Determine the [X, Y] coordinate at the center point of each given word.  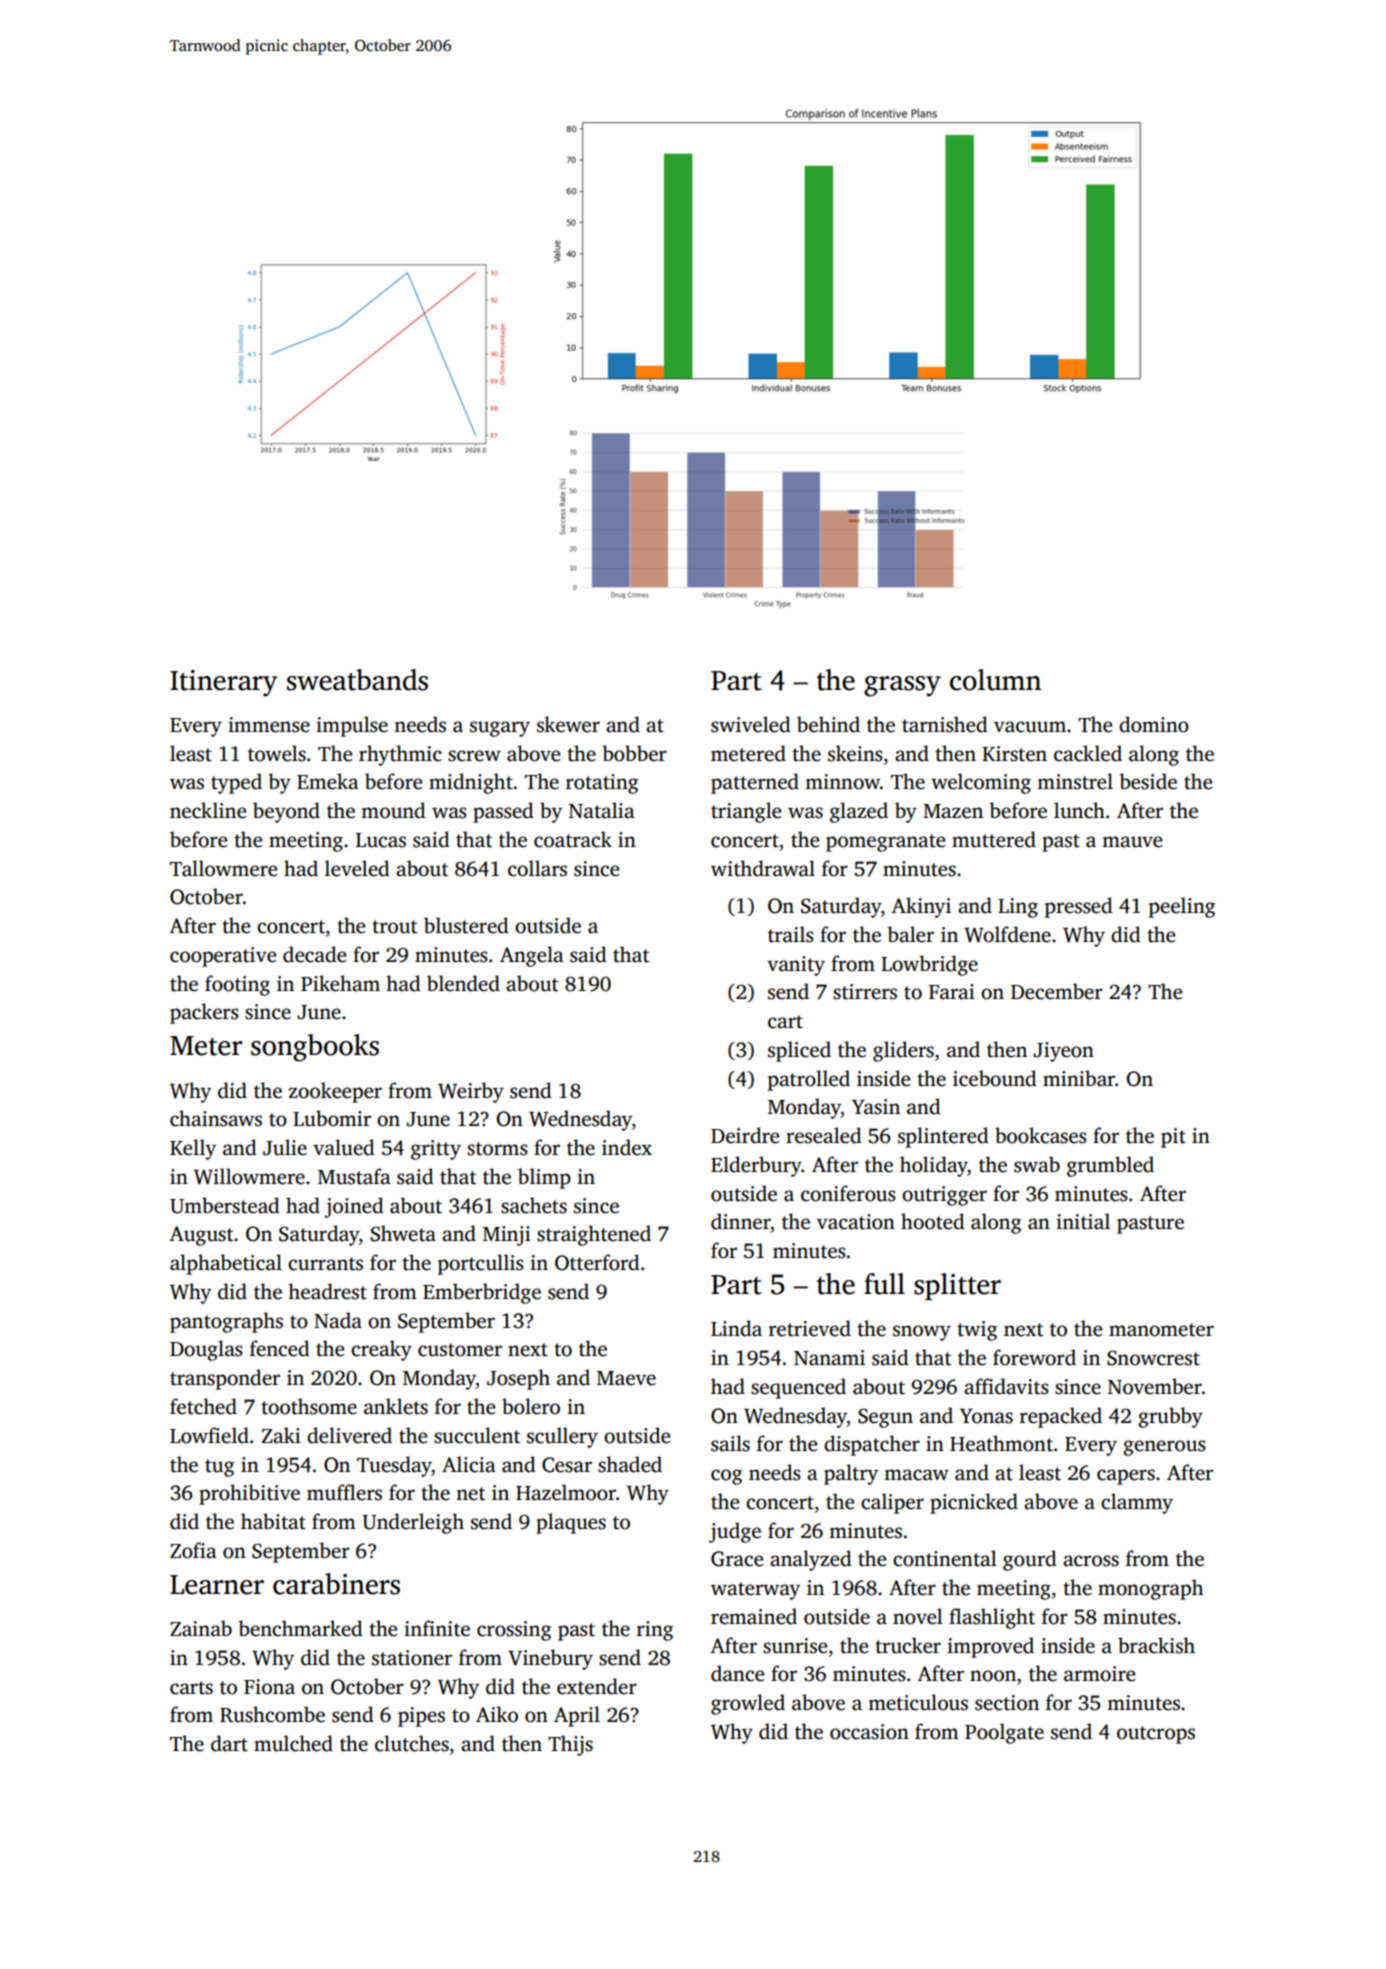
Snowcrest [1153, 1358]
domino [1154, 724]
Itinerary [223, 683]
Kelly [193, 1149]
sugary [500, 729]
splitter [957, 1286]
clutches [412, 1743]
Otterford [597, 1262]
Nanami [829, 1358]
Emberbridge [482, 1293]
